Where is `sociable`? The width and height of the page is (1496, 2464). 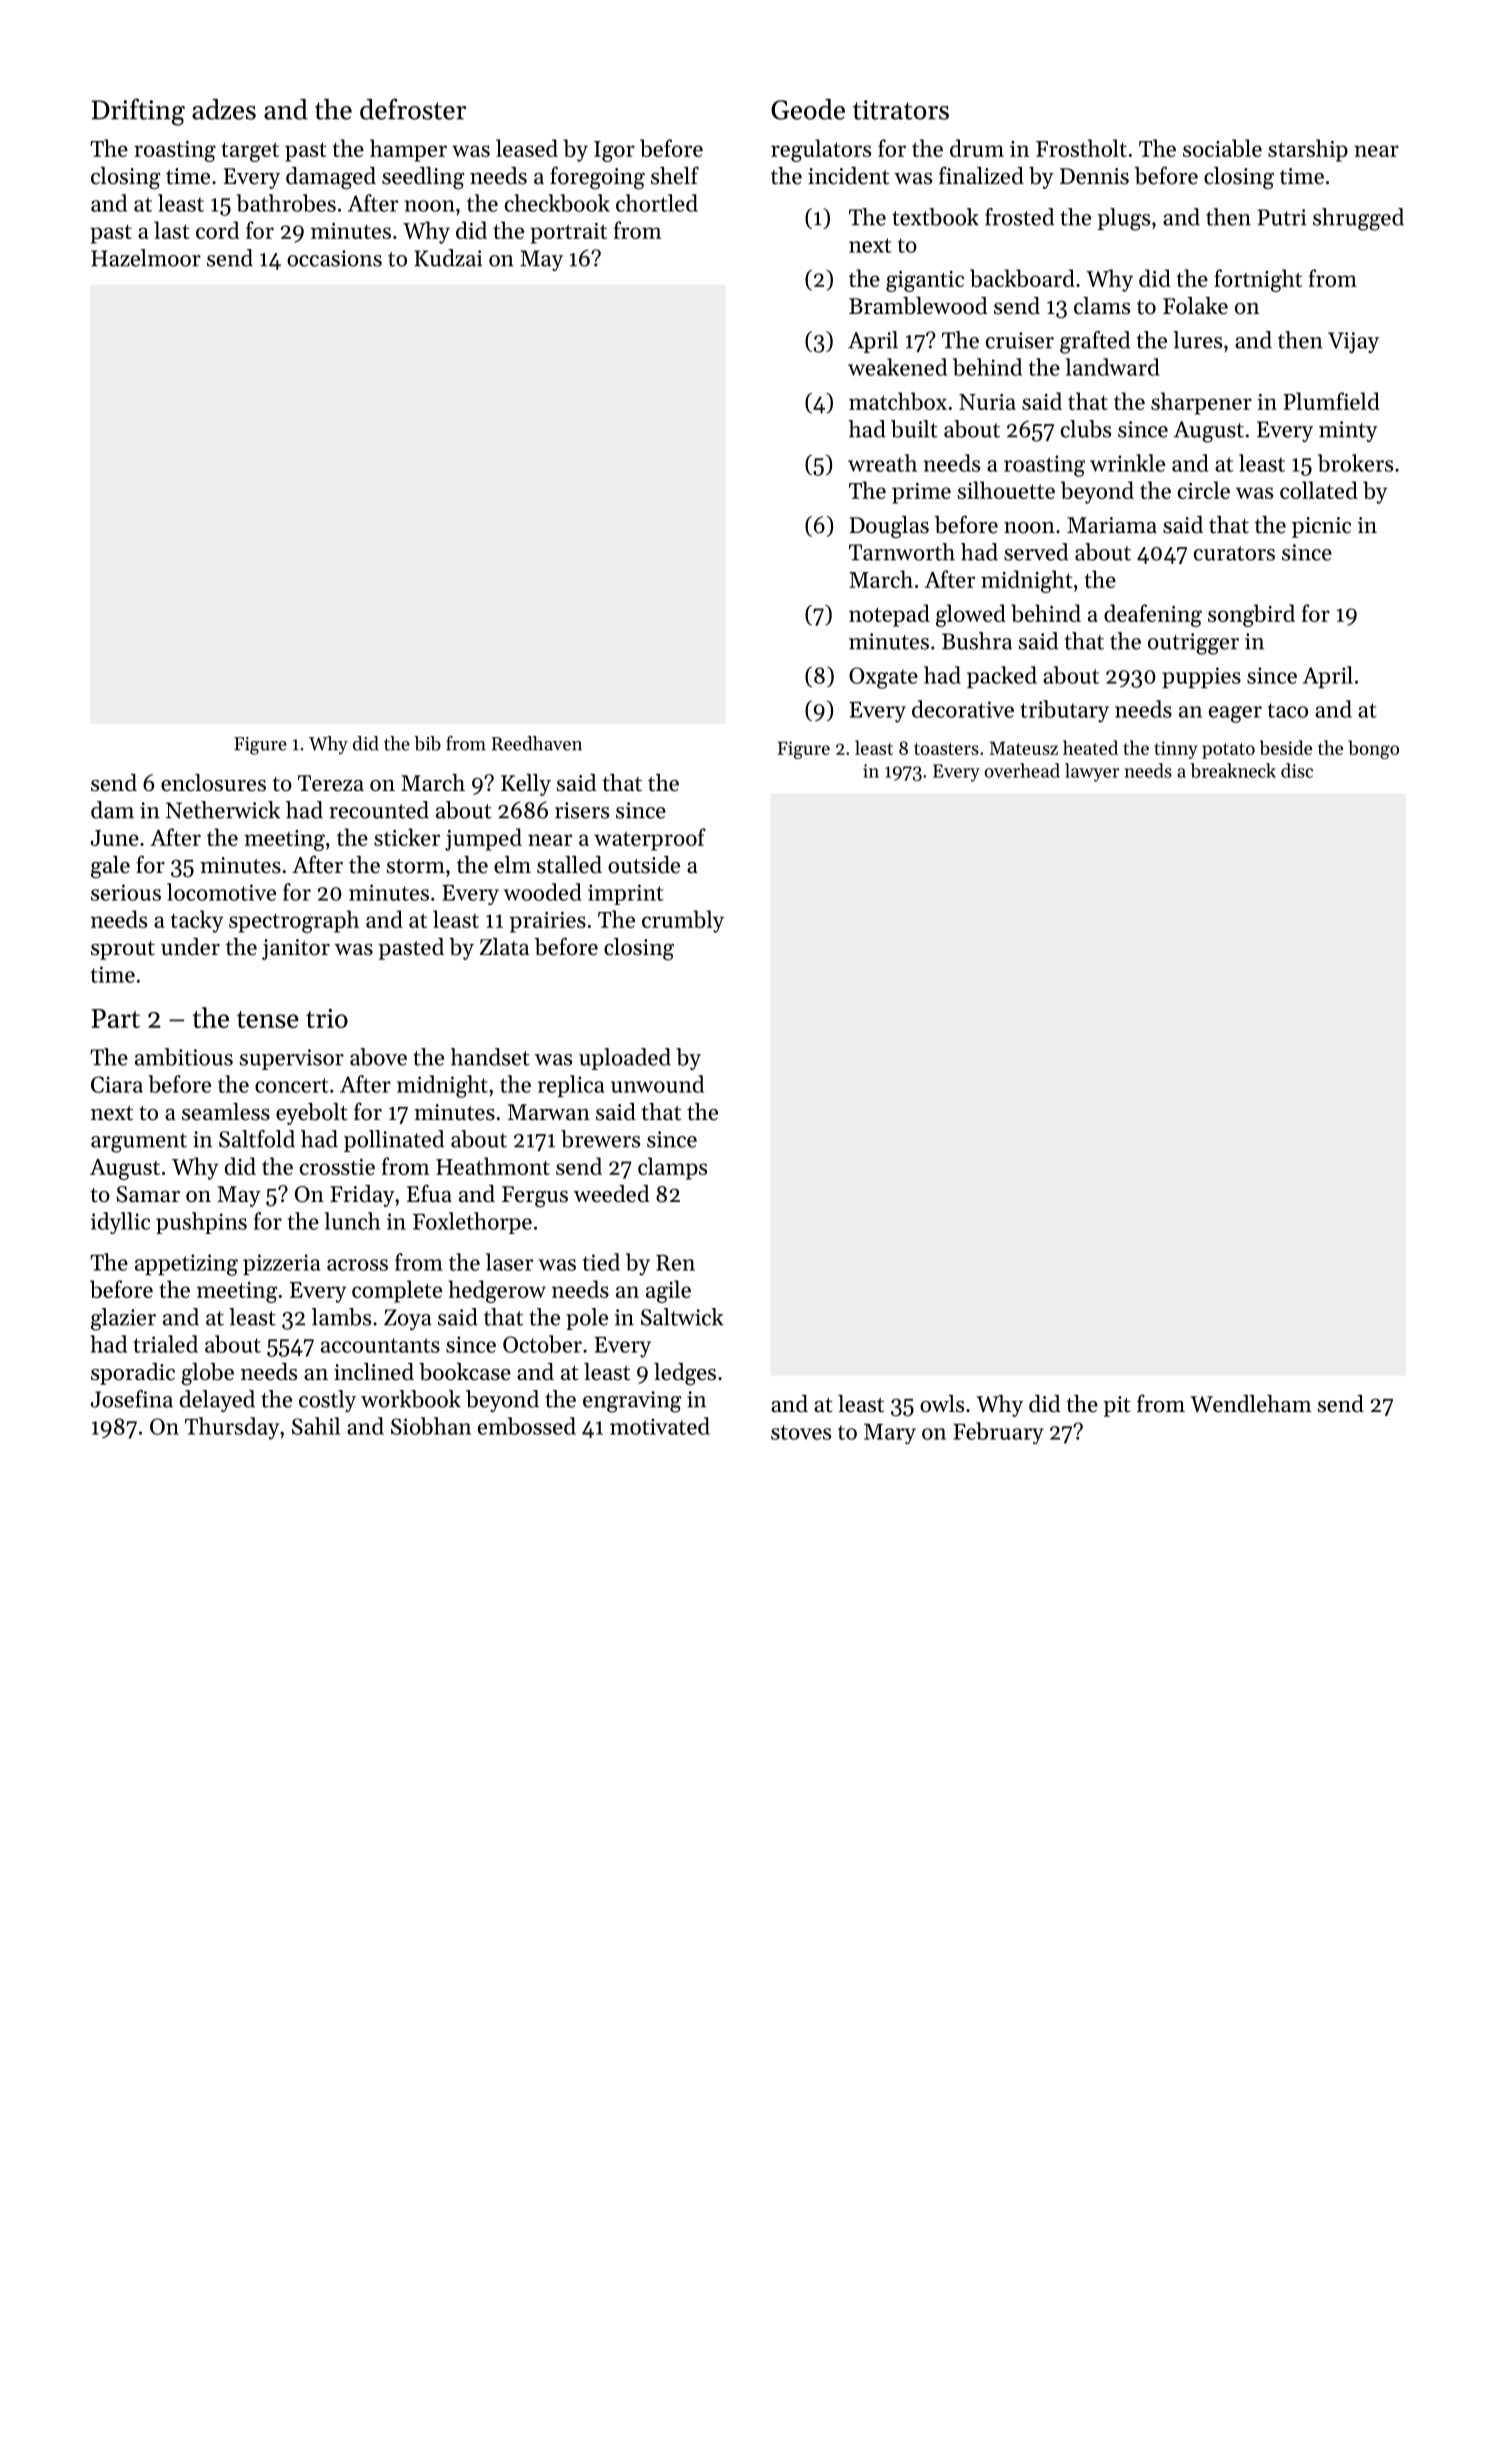
sociable is located at coordinates (1222, 148).
